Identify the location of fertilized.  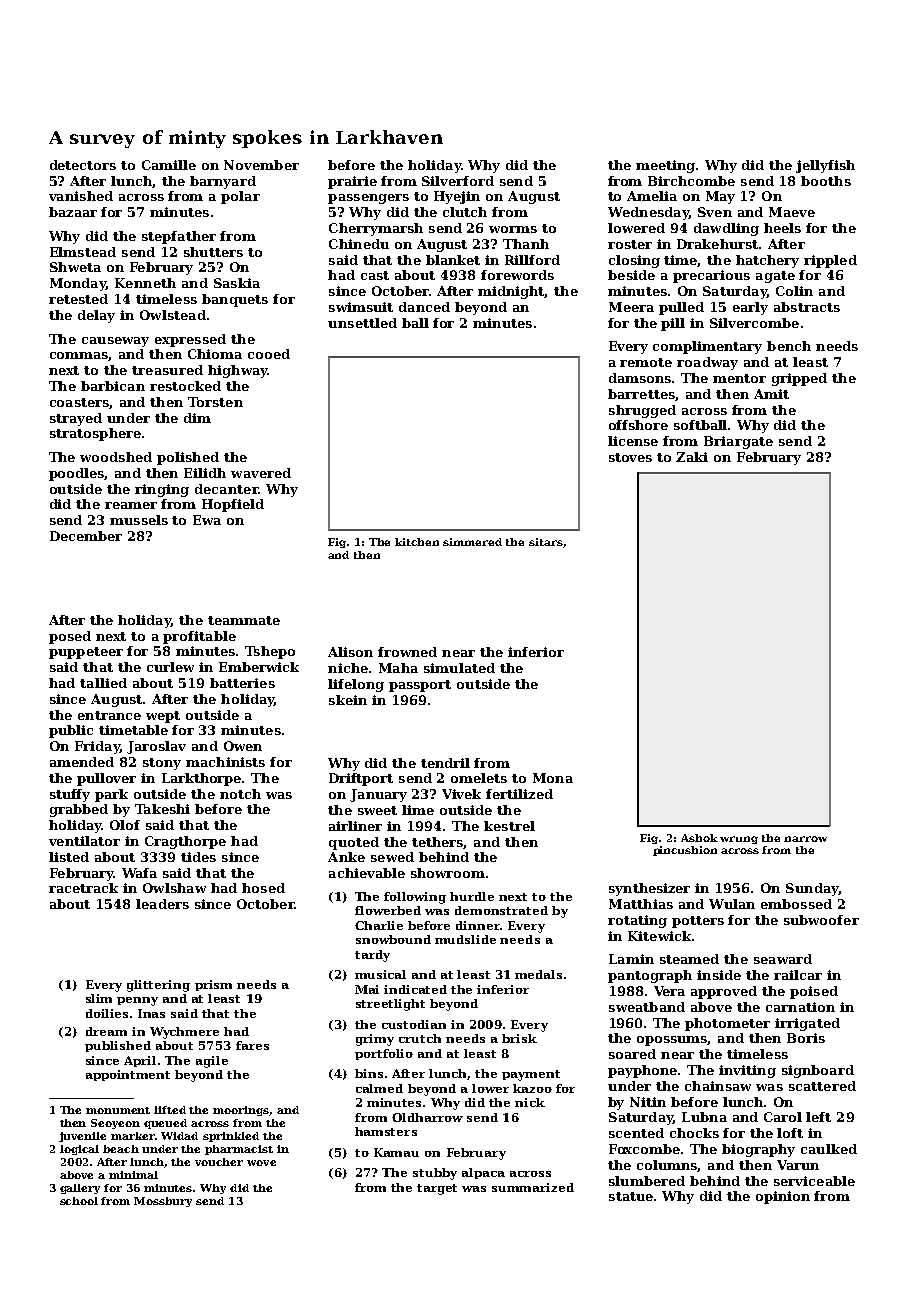
(519, 794).
